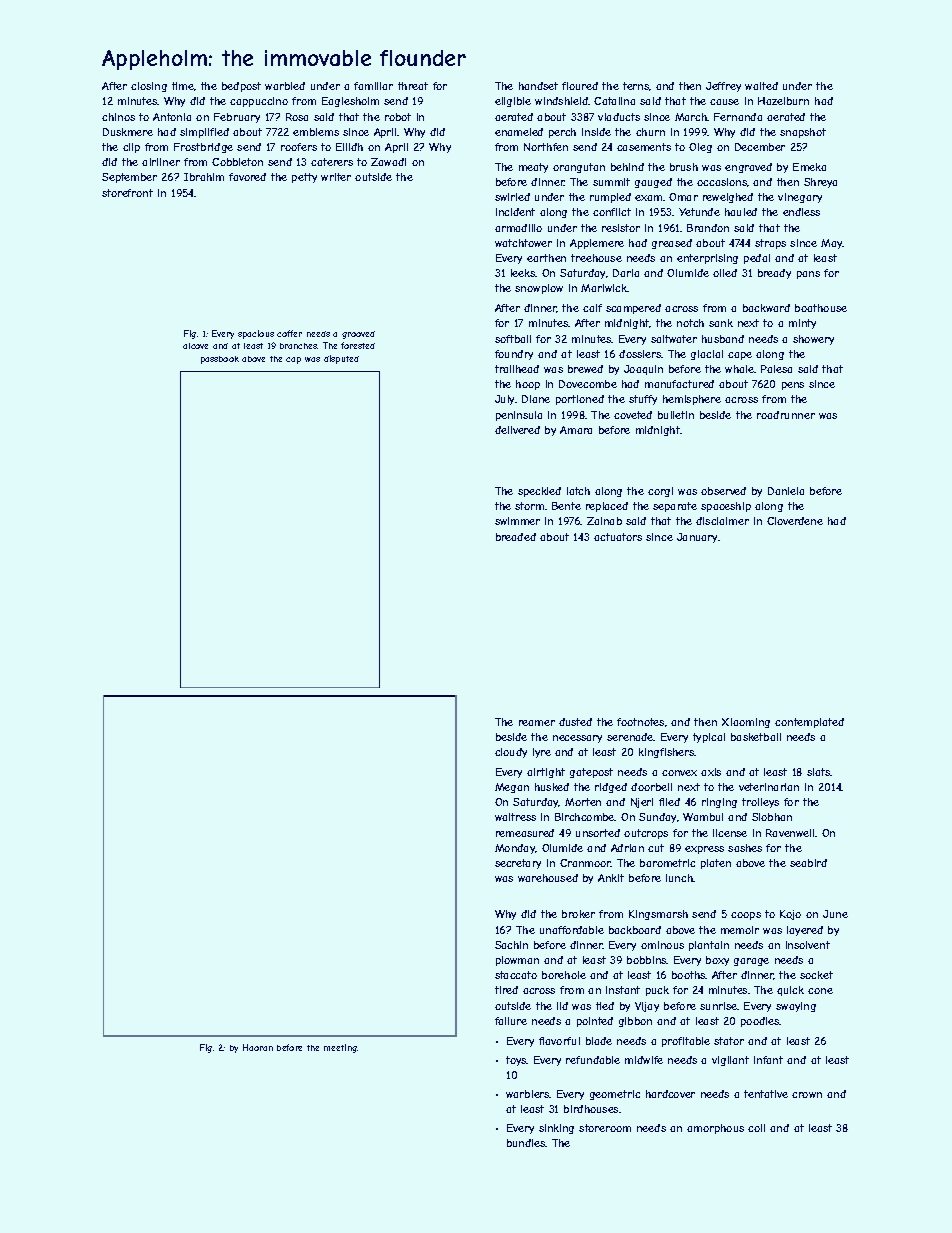 The height and width of the screenshot is (1233, 952). Describe the element at coordinates (511, 1021) in the screenshot. I see `failure` at that location.
